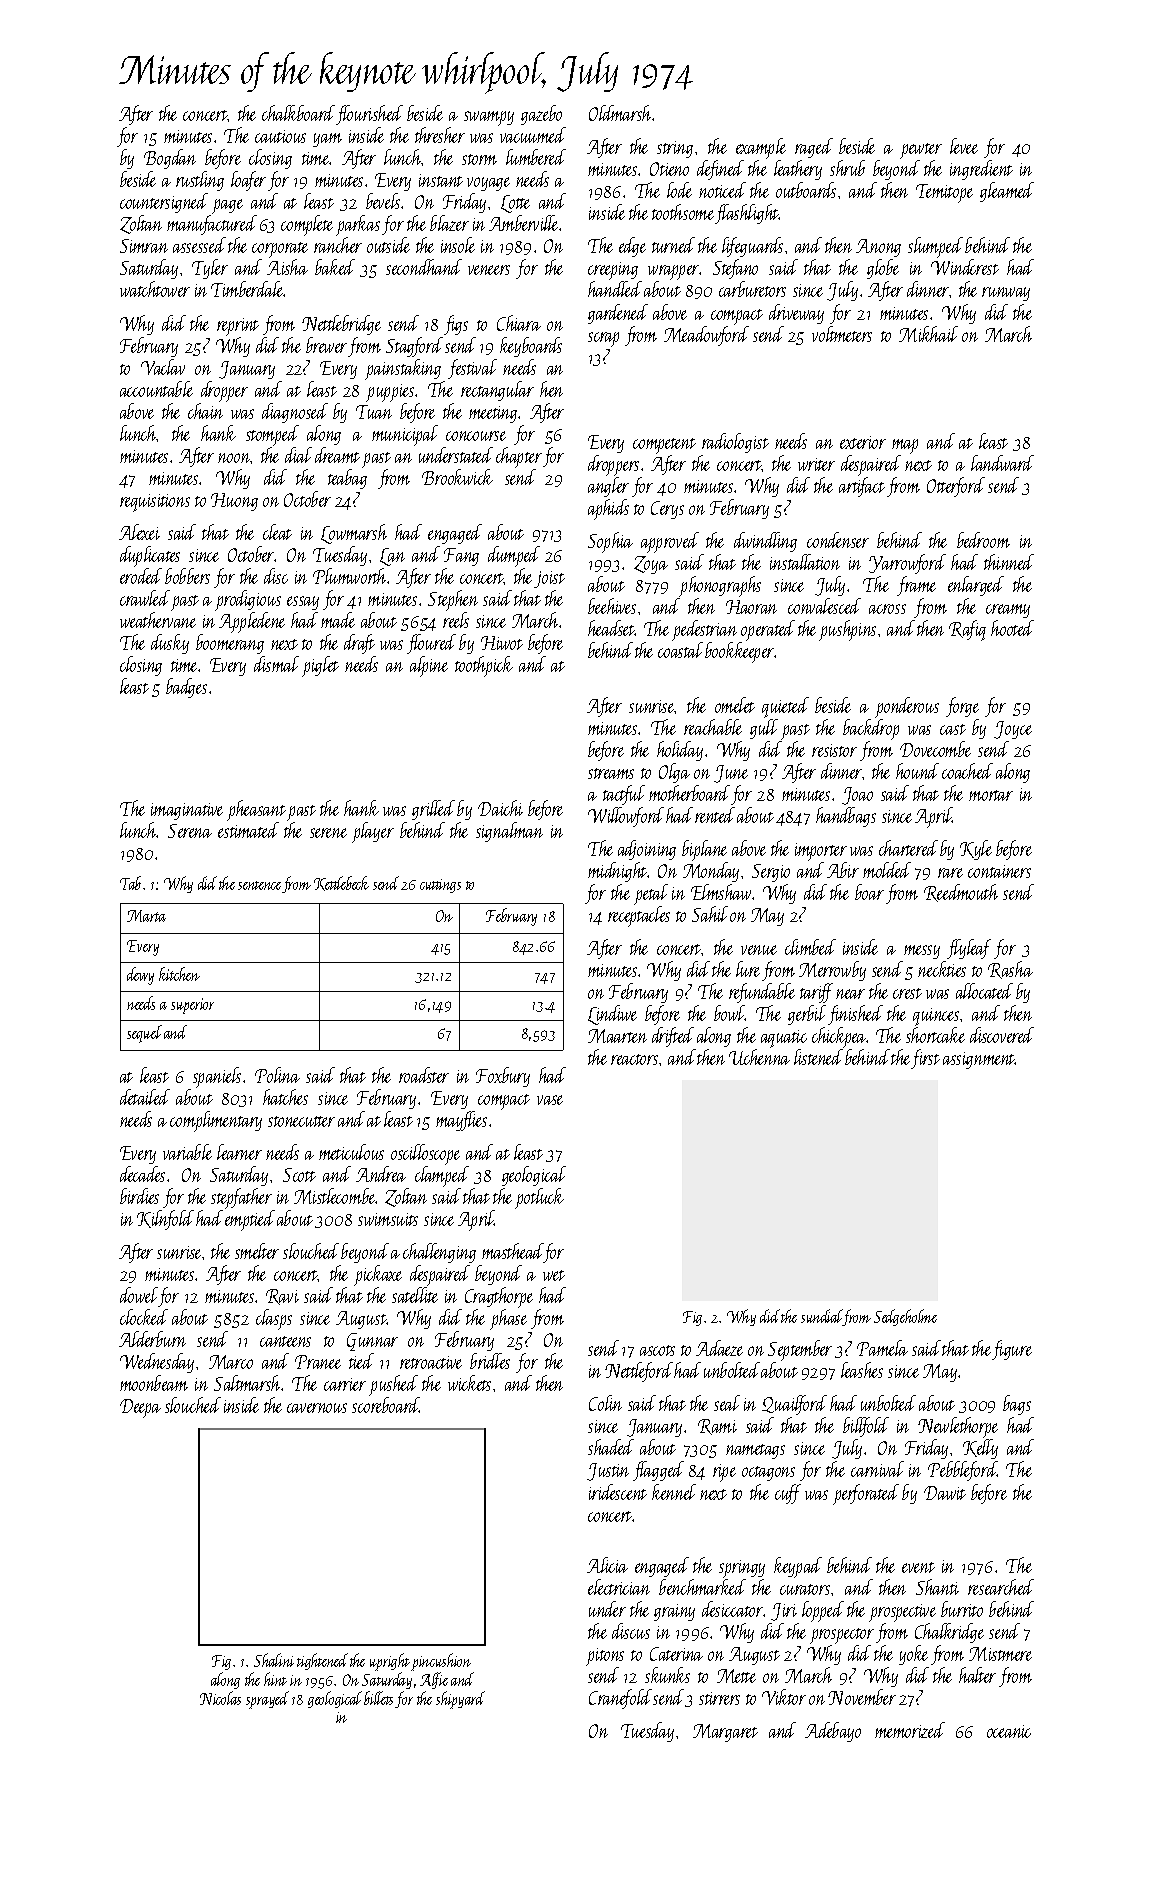  I want to click on gardened, so click(618, 314).
